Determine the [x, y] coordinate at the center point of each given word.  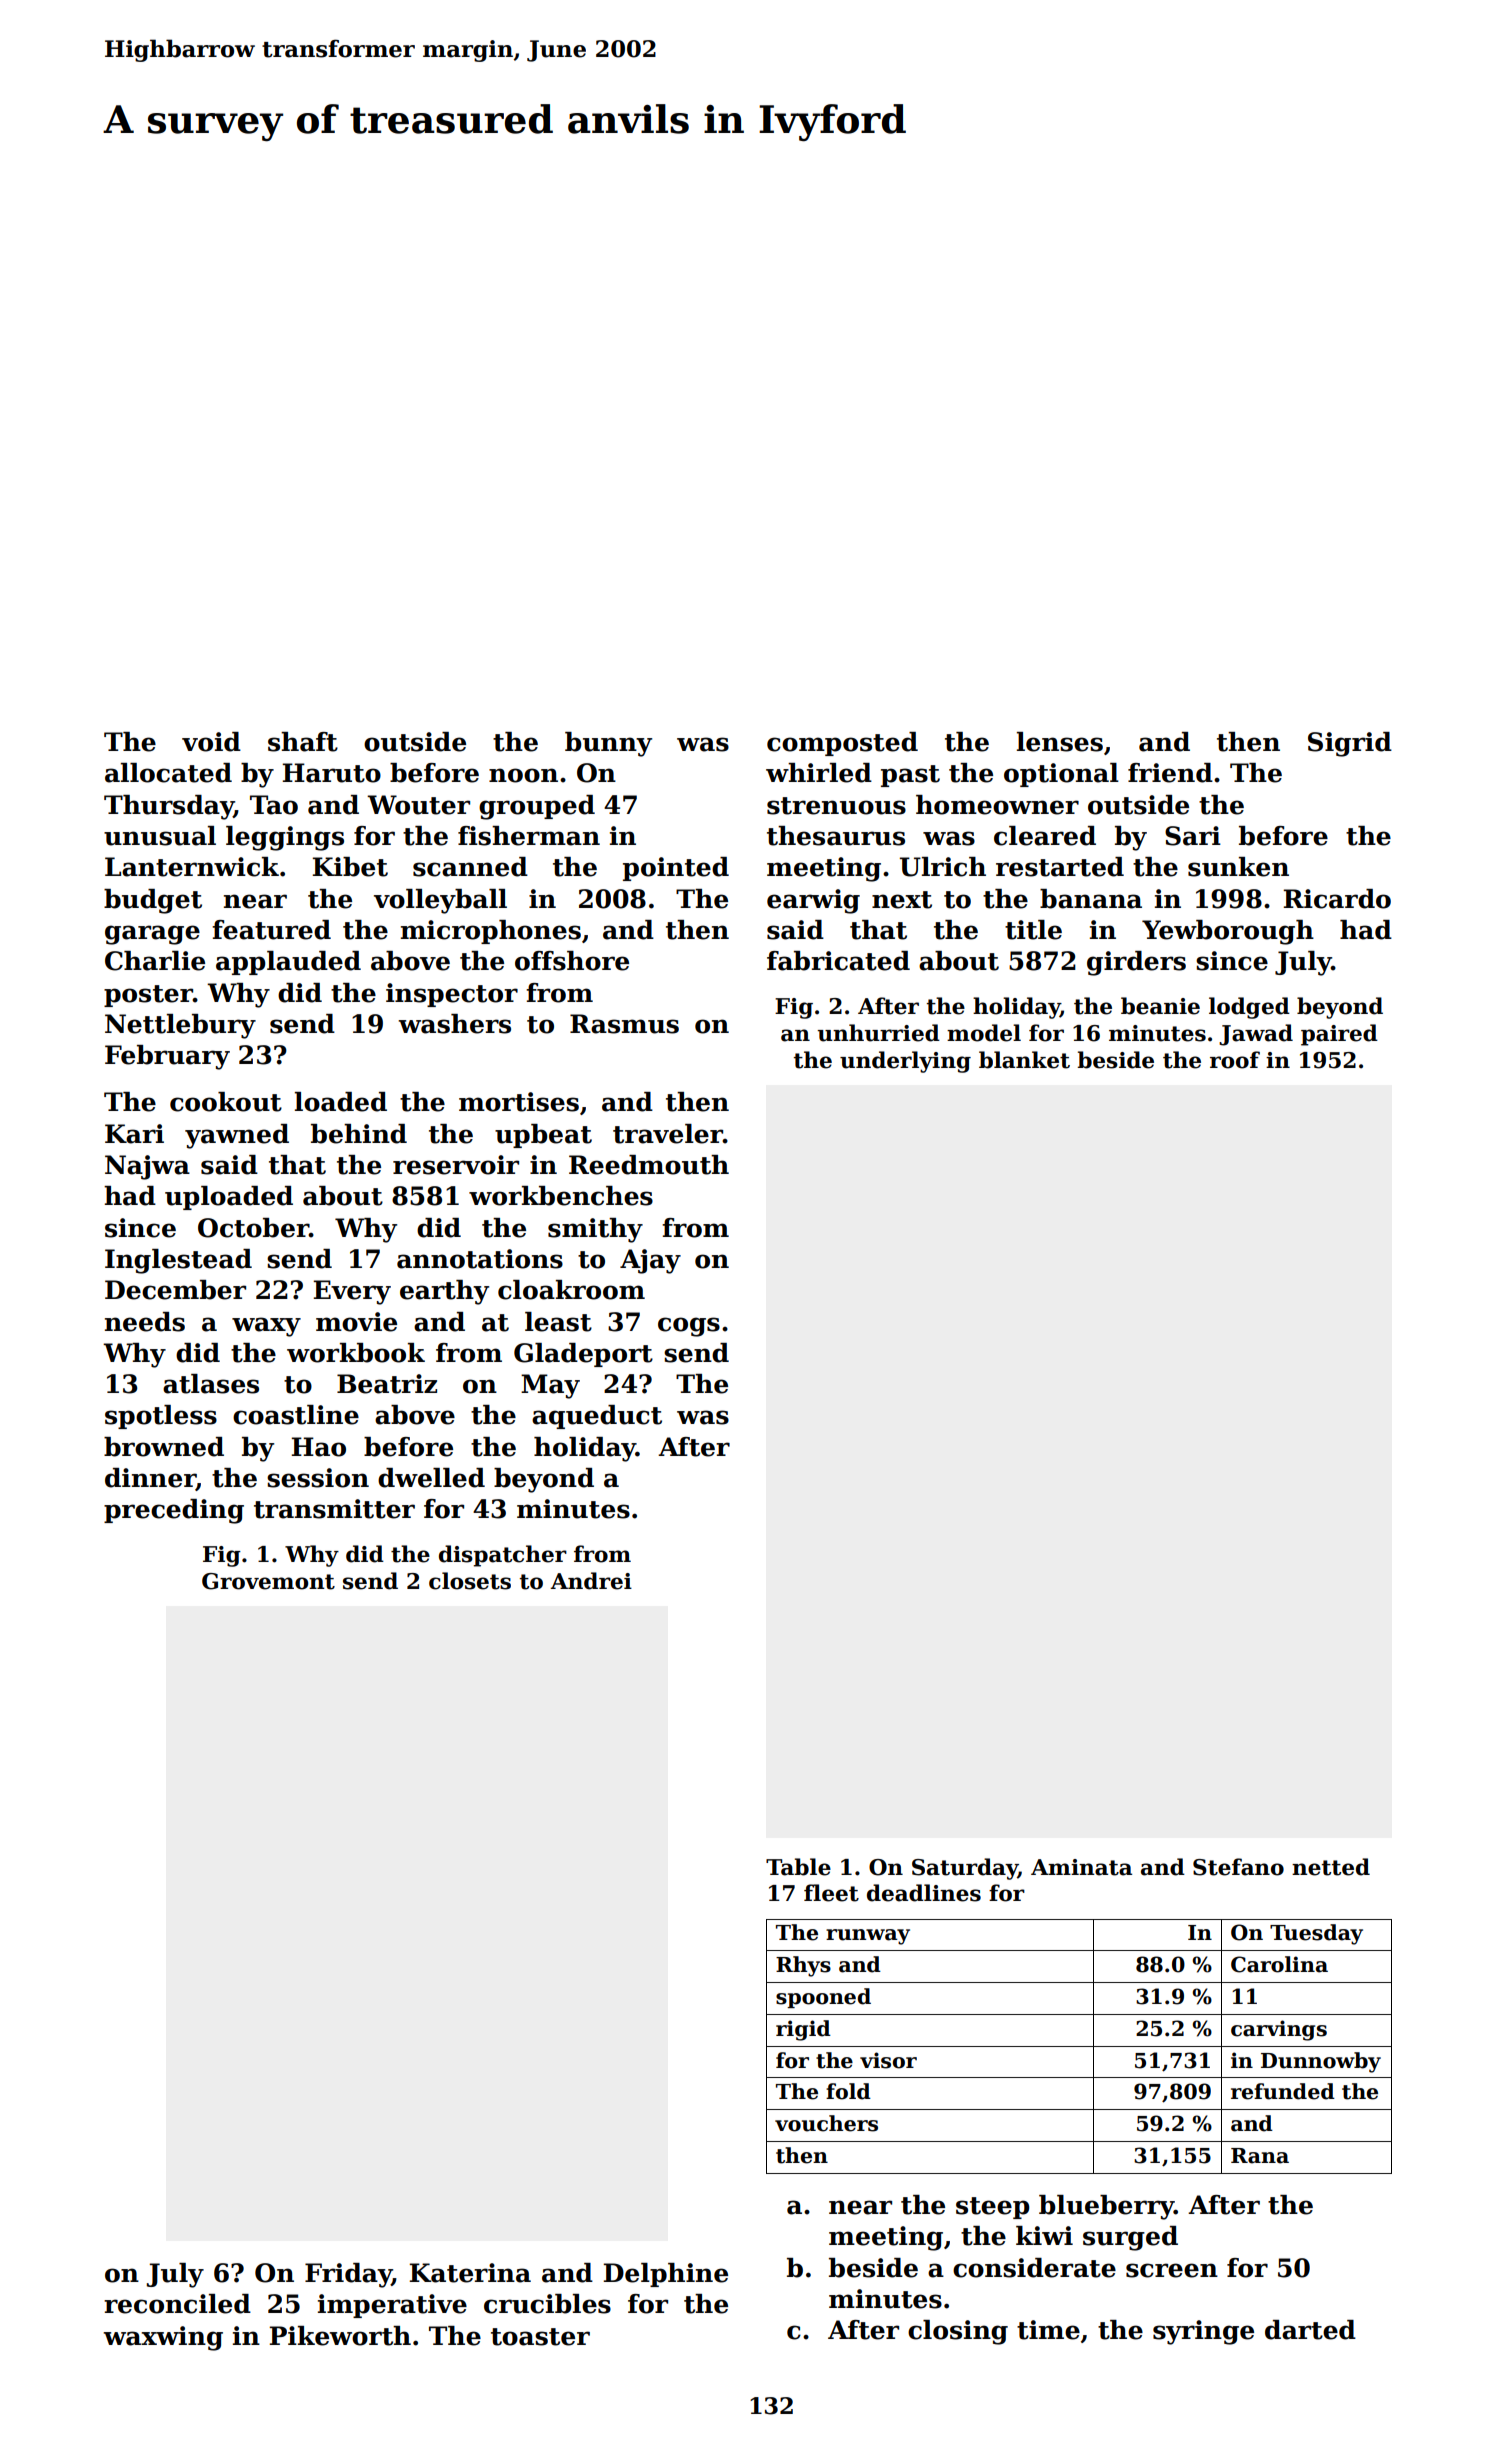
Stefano [1238, 1867]
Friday [348, 2275]
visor [888, 2060]
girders [1136, 963]
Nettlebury [180, 1026]
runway [868, 1937]
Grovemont [268, 1581]
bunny [608, 744]
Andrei [591, 1581]
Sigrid [1350, 744]
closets [470, 1581]
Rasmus [624, 1024]
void [211, 742]
